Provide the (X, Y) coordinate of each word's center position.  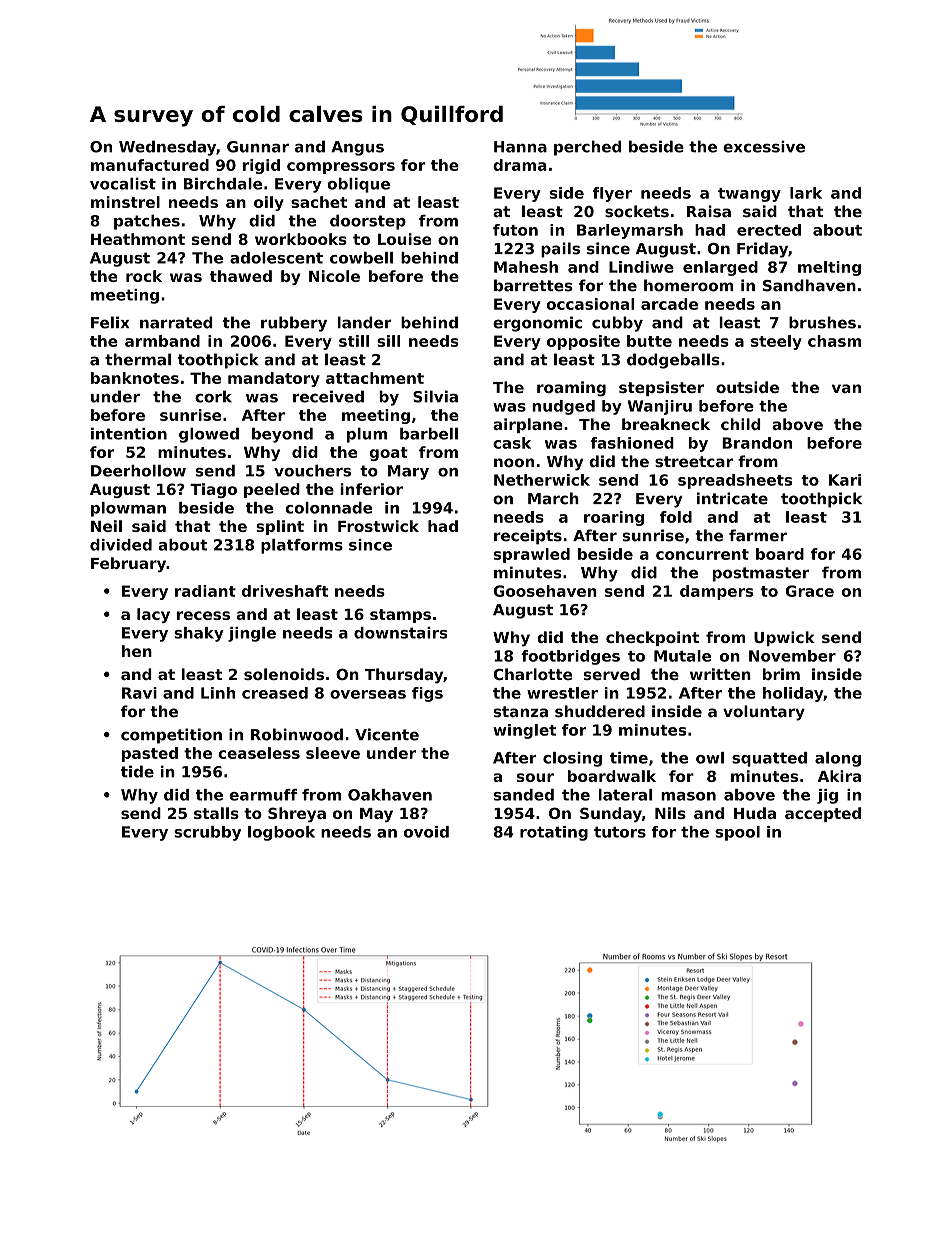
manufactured (150, 165)
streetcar (694, 462)
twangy (749, 195)
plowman (128, 509)
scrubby (207, 833)
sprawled (532, 555)
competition (171, 736)
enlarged (720, 268)
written (720, 674)
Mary (408, 472)
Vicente (387, 734)
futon (515, 230)
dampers (716, 592)
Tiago (213, 490)
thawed (241, 276)
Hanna (520, 147)
